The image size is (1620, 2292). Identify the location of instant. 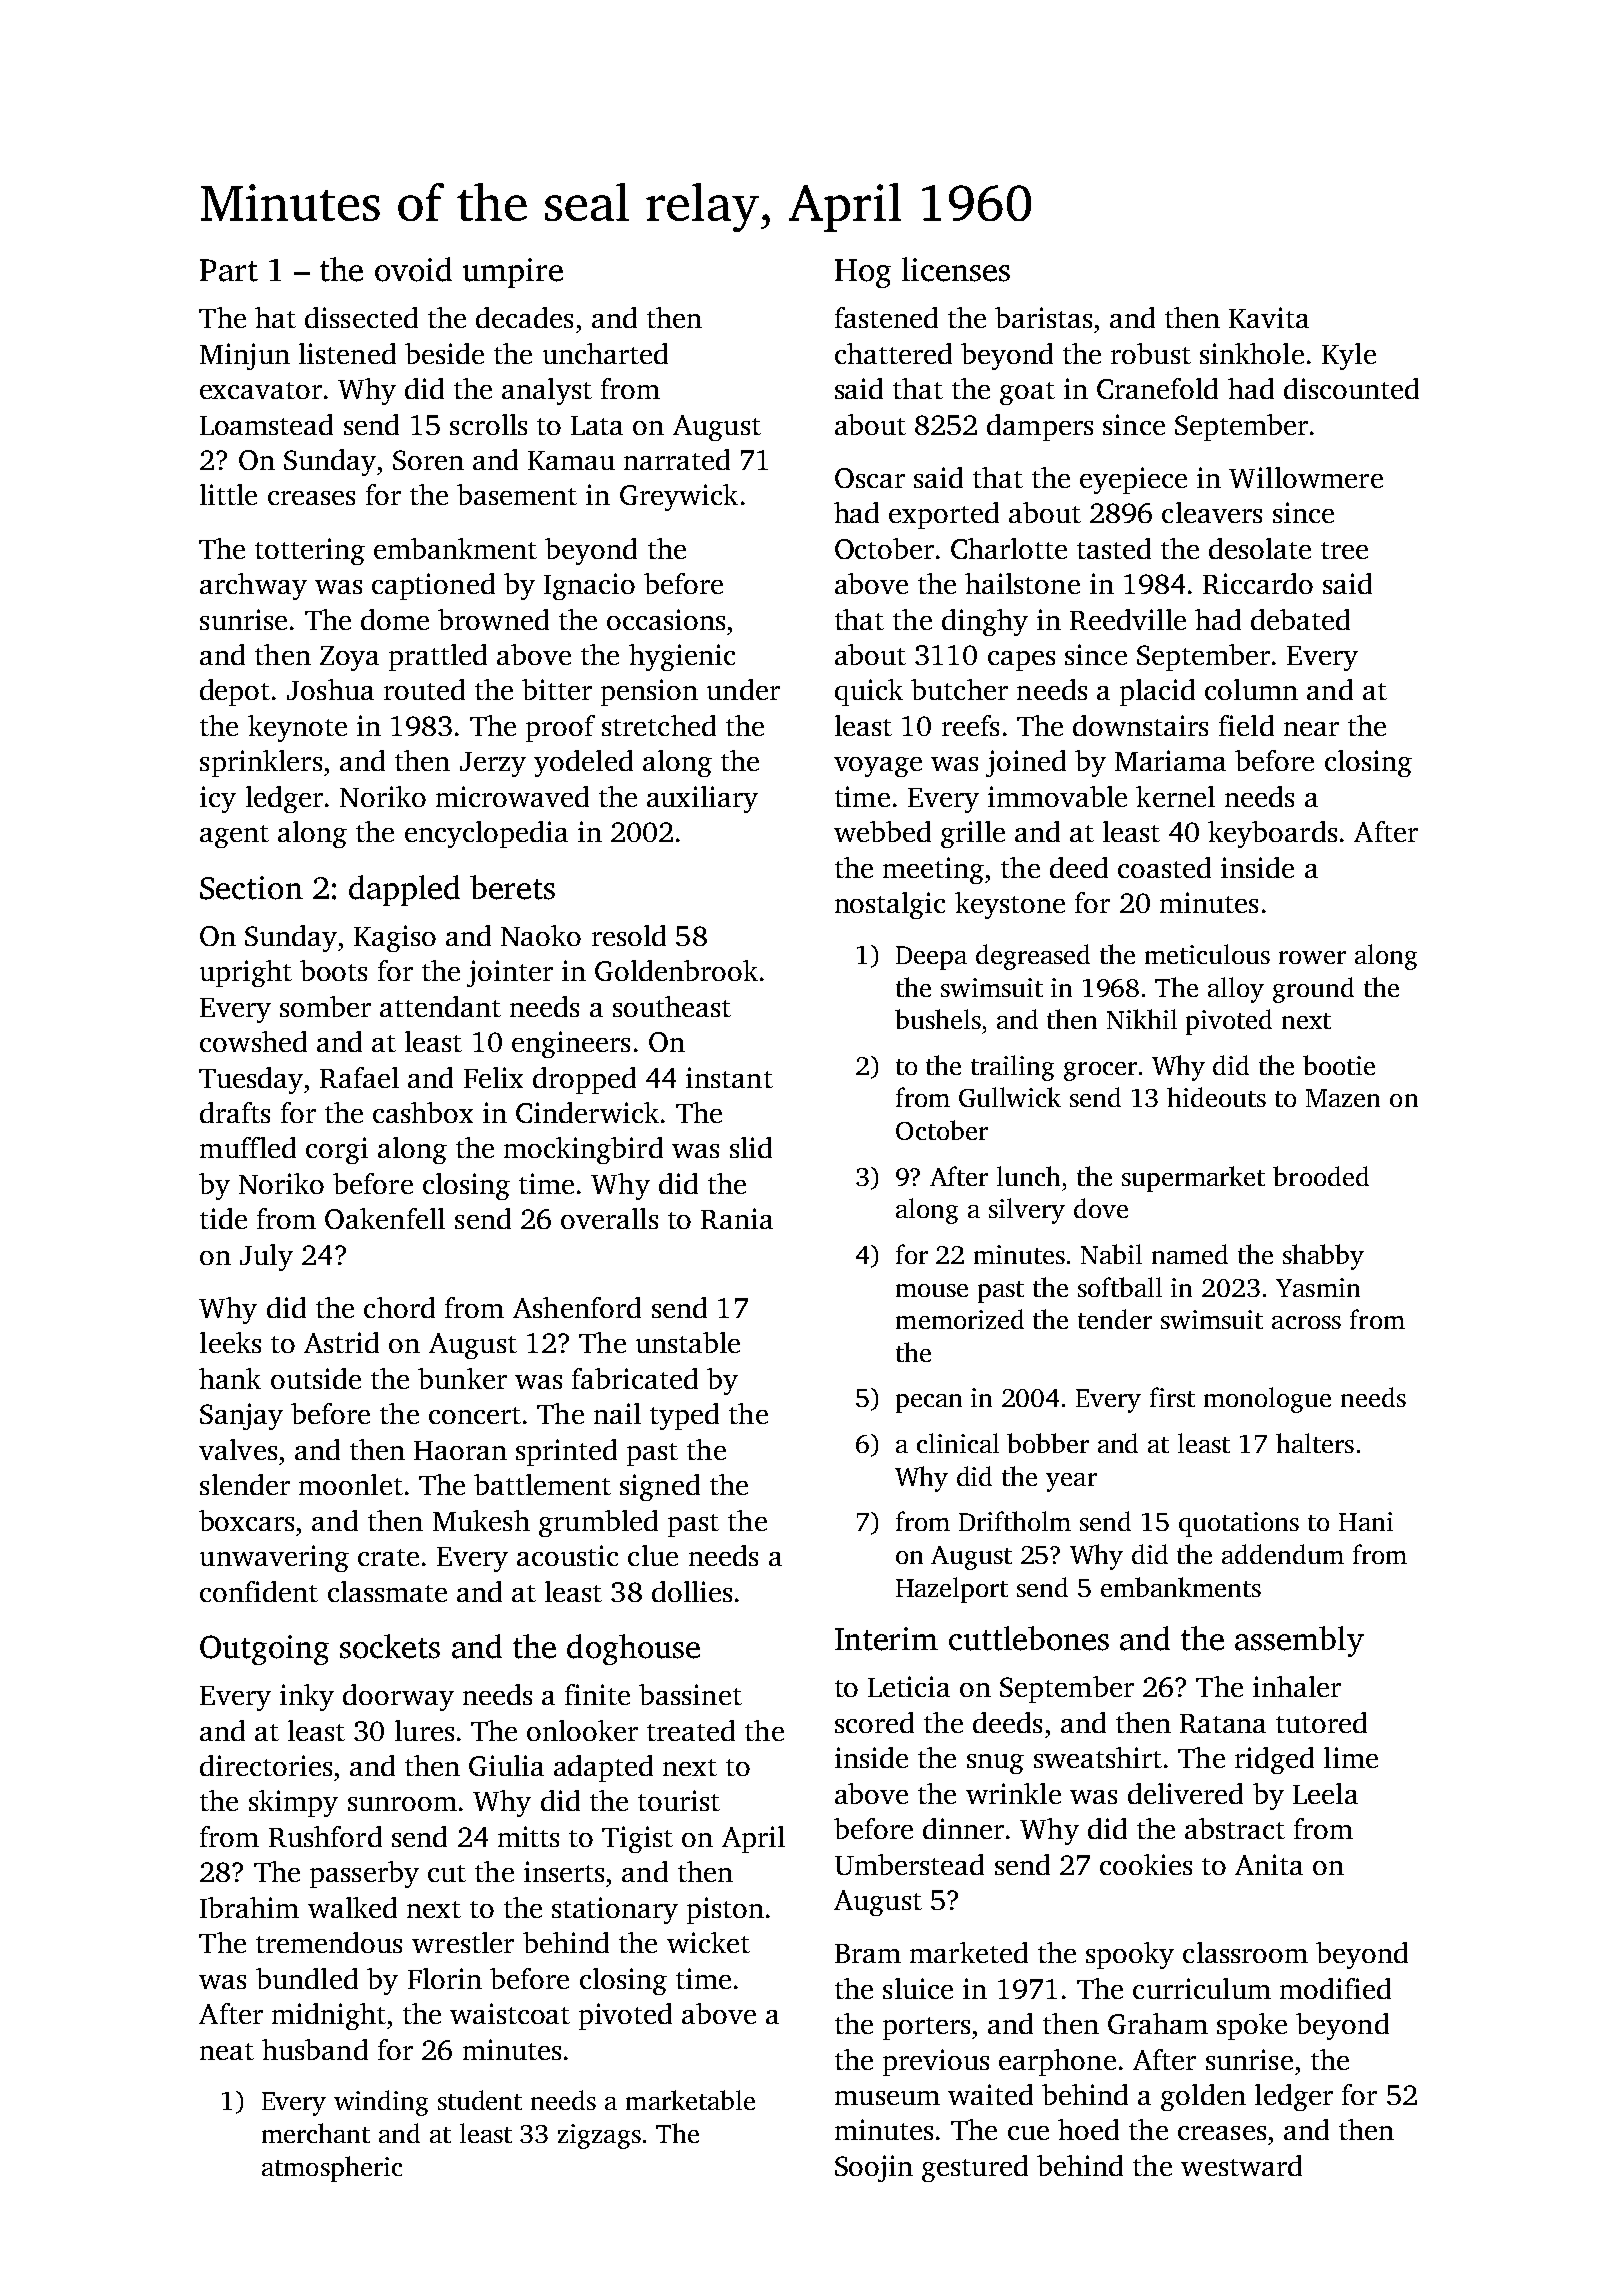
(729, 1077).
